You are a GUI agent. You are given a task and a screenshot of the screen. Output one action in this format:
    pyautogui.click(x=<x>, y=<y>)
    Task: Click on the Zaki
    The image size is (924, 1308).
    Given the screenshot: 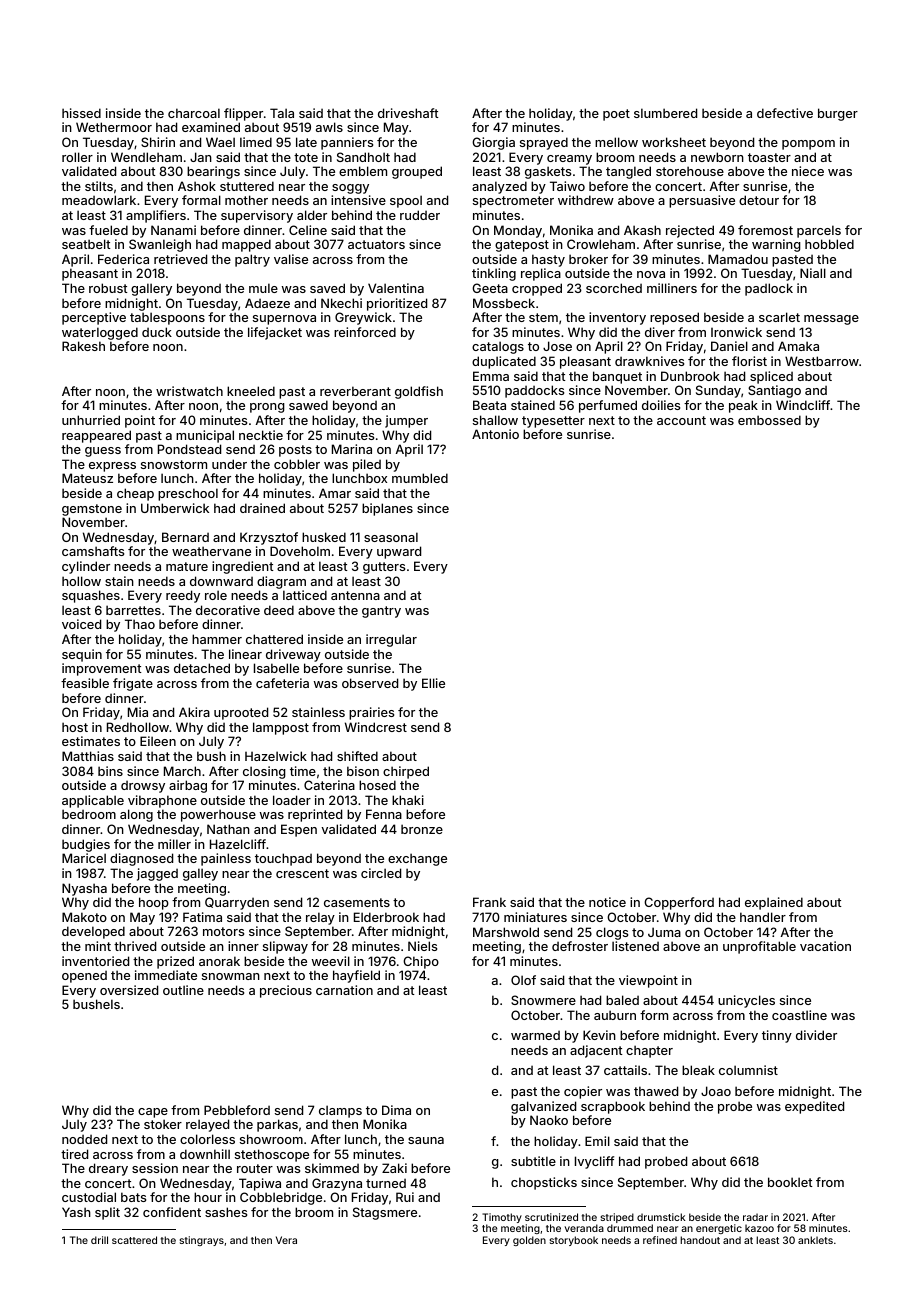 What is the action you would take?
    pyautogui.click(x=394, y=1168)
